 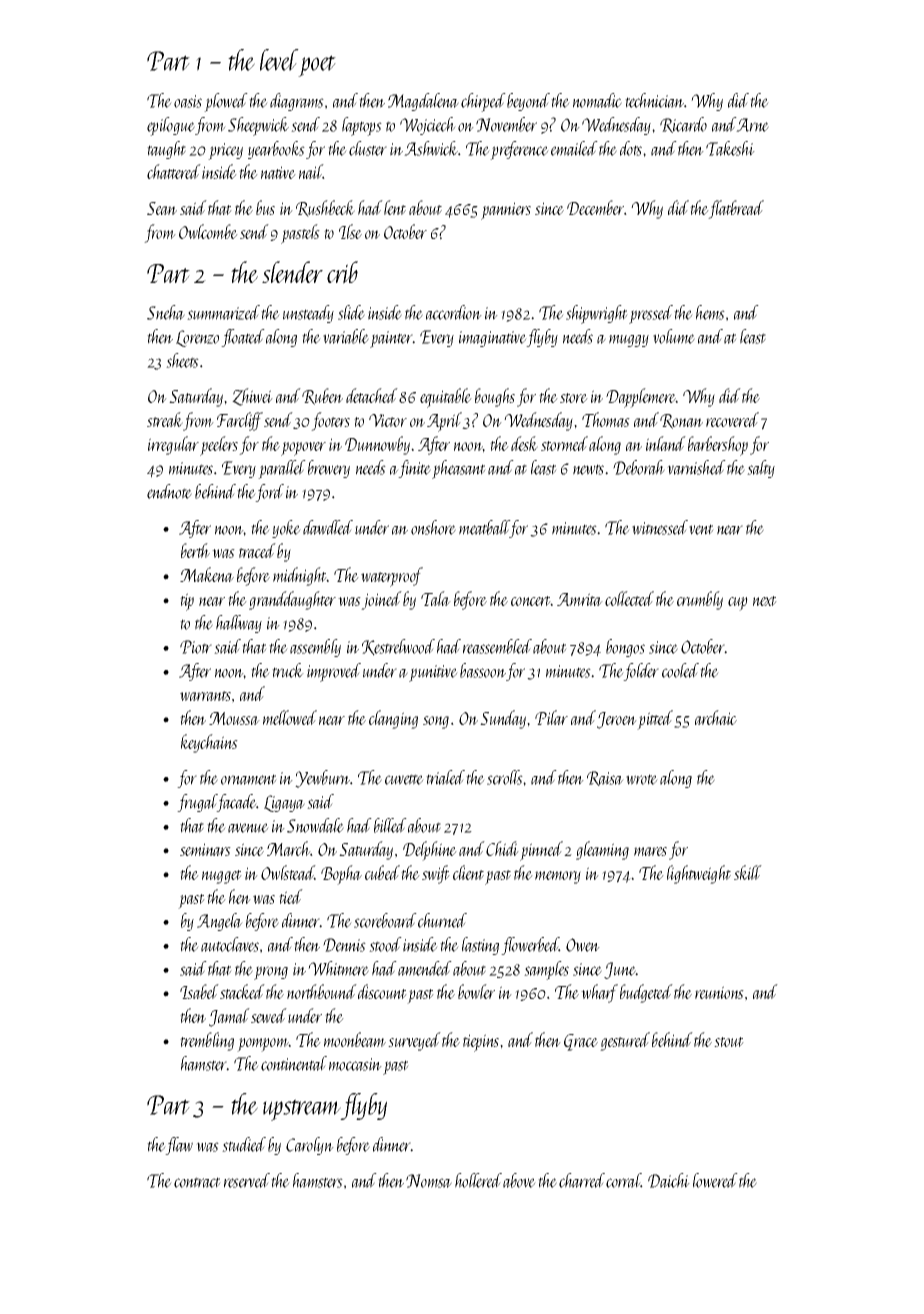 What do you see at coordinates (483, 102) in the page?
I see `chirped` at bounding box center [483, 102].
